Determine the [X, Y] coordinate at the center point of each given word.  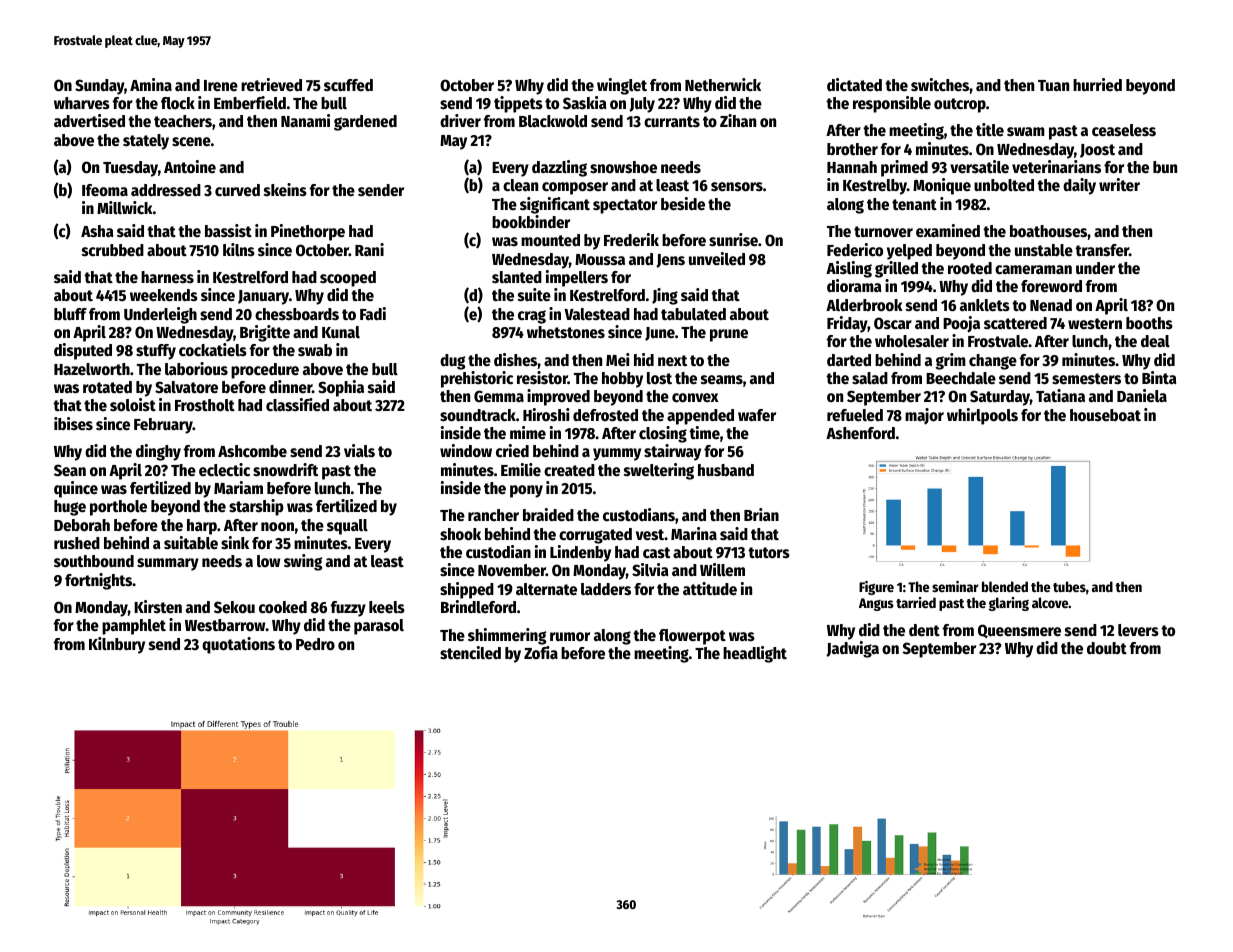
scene [191, 142]
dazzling [559, 168]
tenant [914, 205]
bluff [70, 314]
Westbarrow [225, 625]
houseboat [1105, 415]
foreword [1051, 286]
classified [297, 405]
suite [534, 295]
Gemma [499, 396]
